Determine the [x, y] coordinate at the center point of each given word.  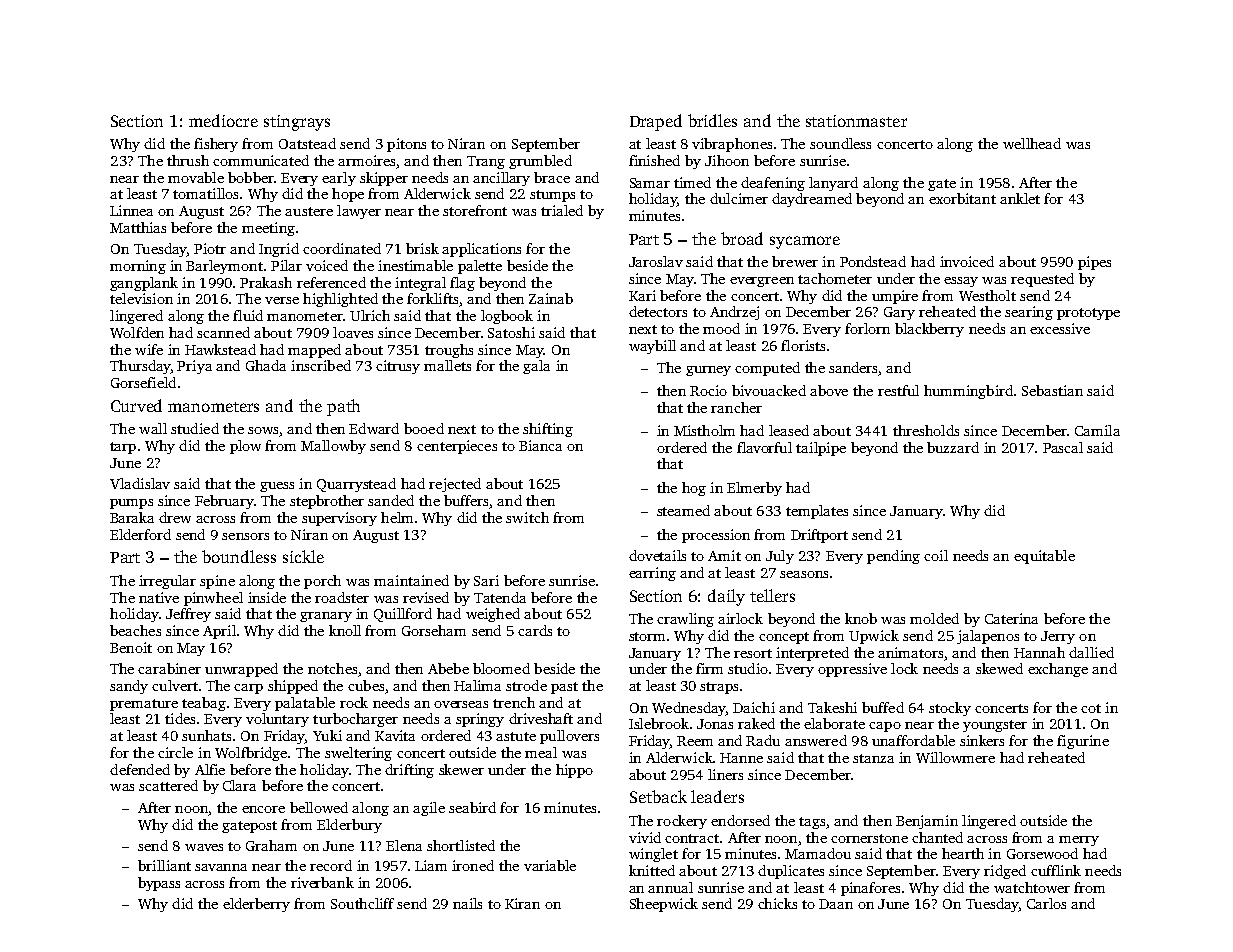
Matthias [138, 227]
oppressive [852, 670]
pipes [1094, 263]
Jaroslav [656, 261]
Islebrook [659, 723]
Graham [271, 845]
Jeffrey [188, 615]
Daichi [754, 707]
